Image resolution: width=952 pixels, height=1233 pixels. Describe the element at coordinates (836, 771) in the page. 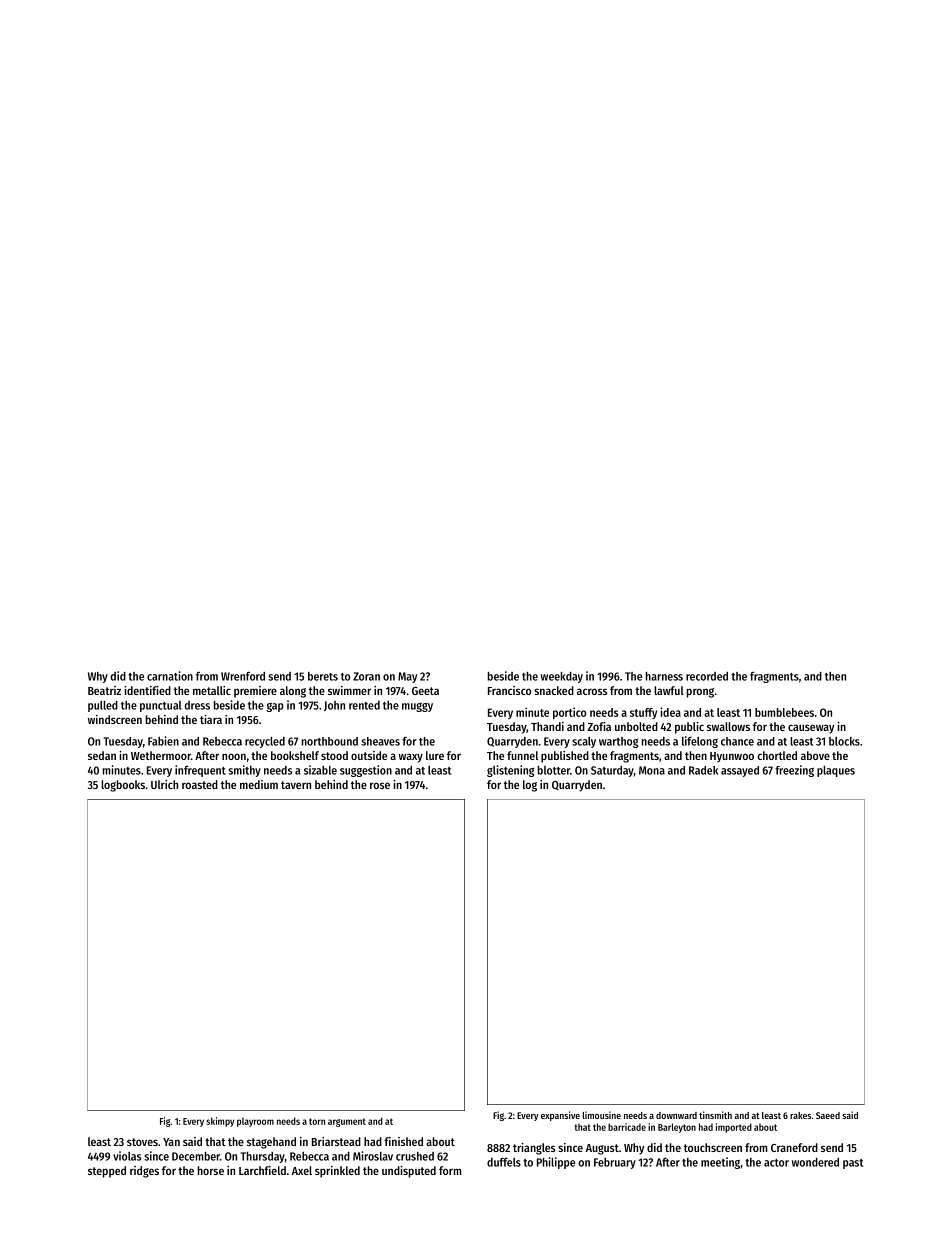

I see `plaques` at that location.
